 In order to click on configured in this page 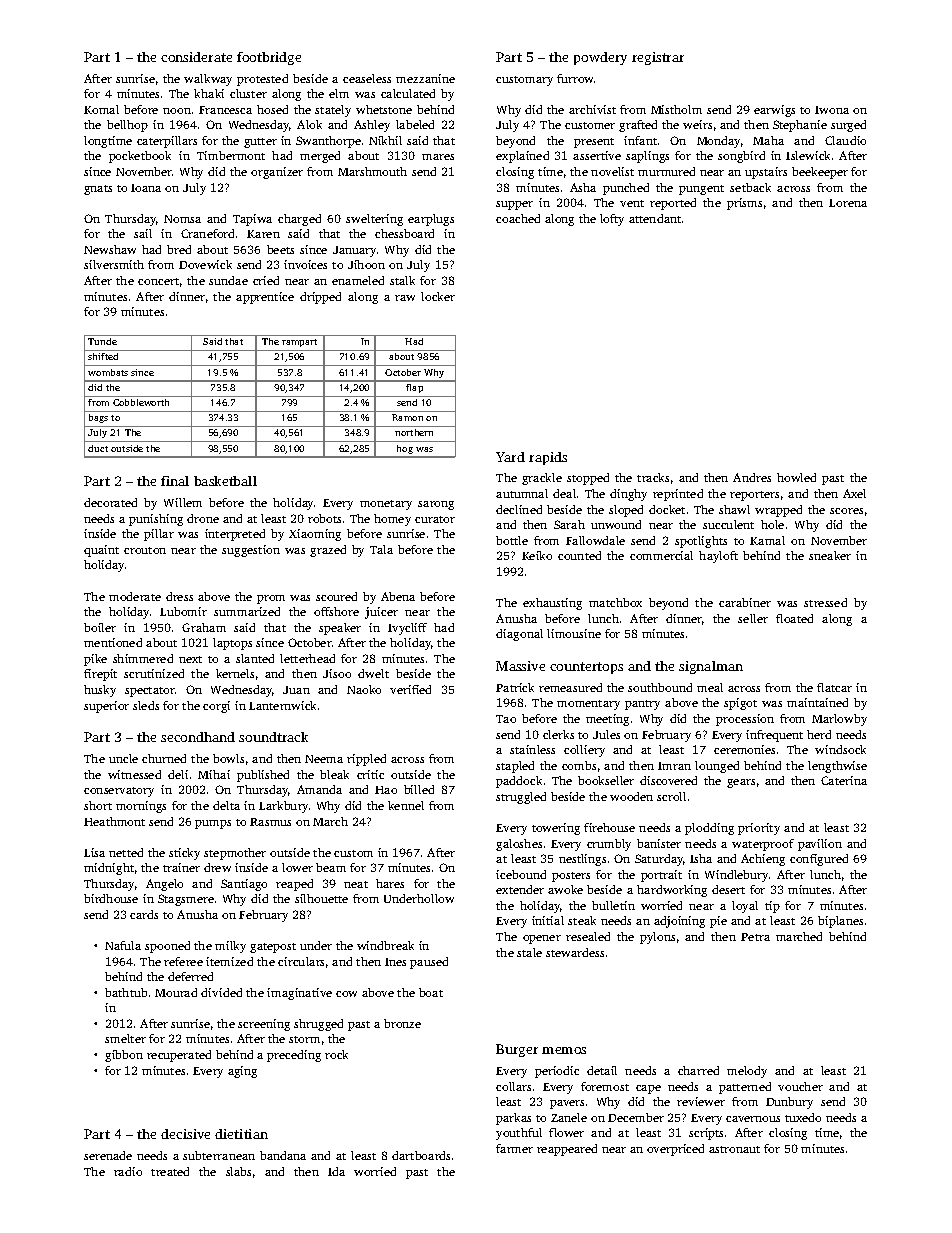, I will do `click(819, 860)`.
